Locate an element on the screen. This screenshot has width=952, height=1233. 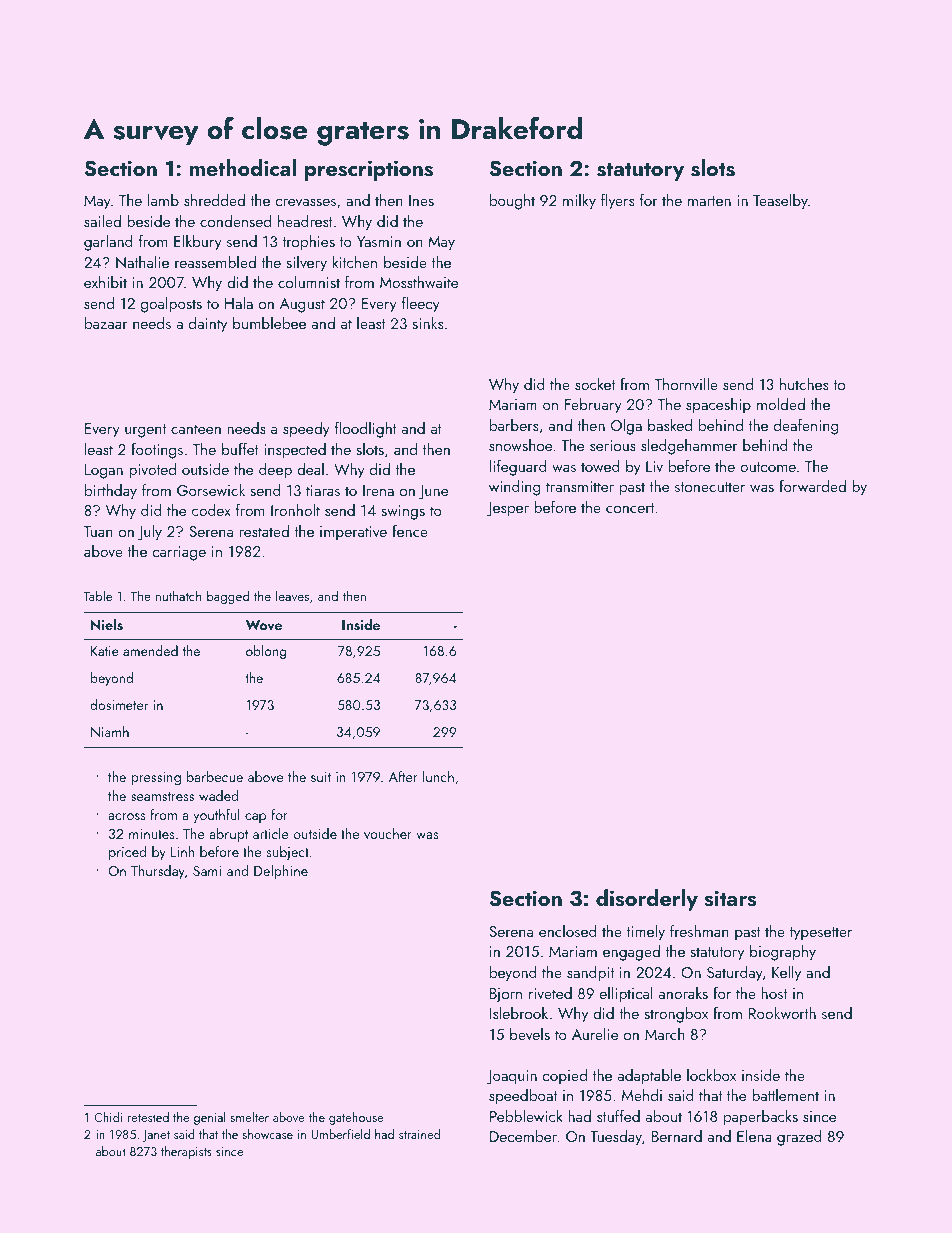
barbecue is located at coordinates (215, 776).
